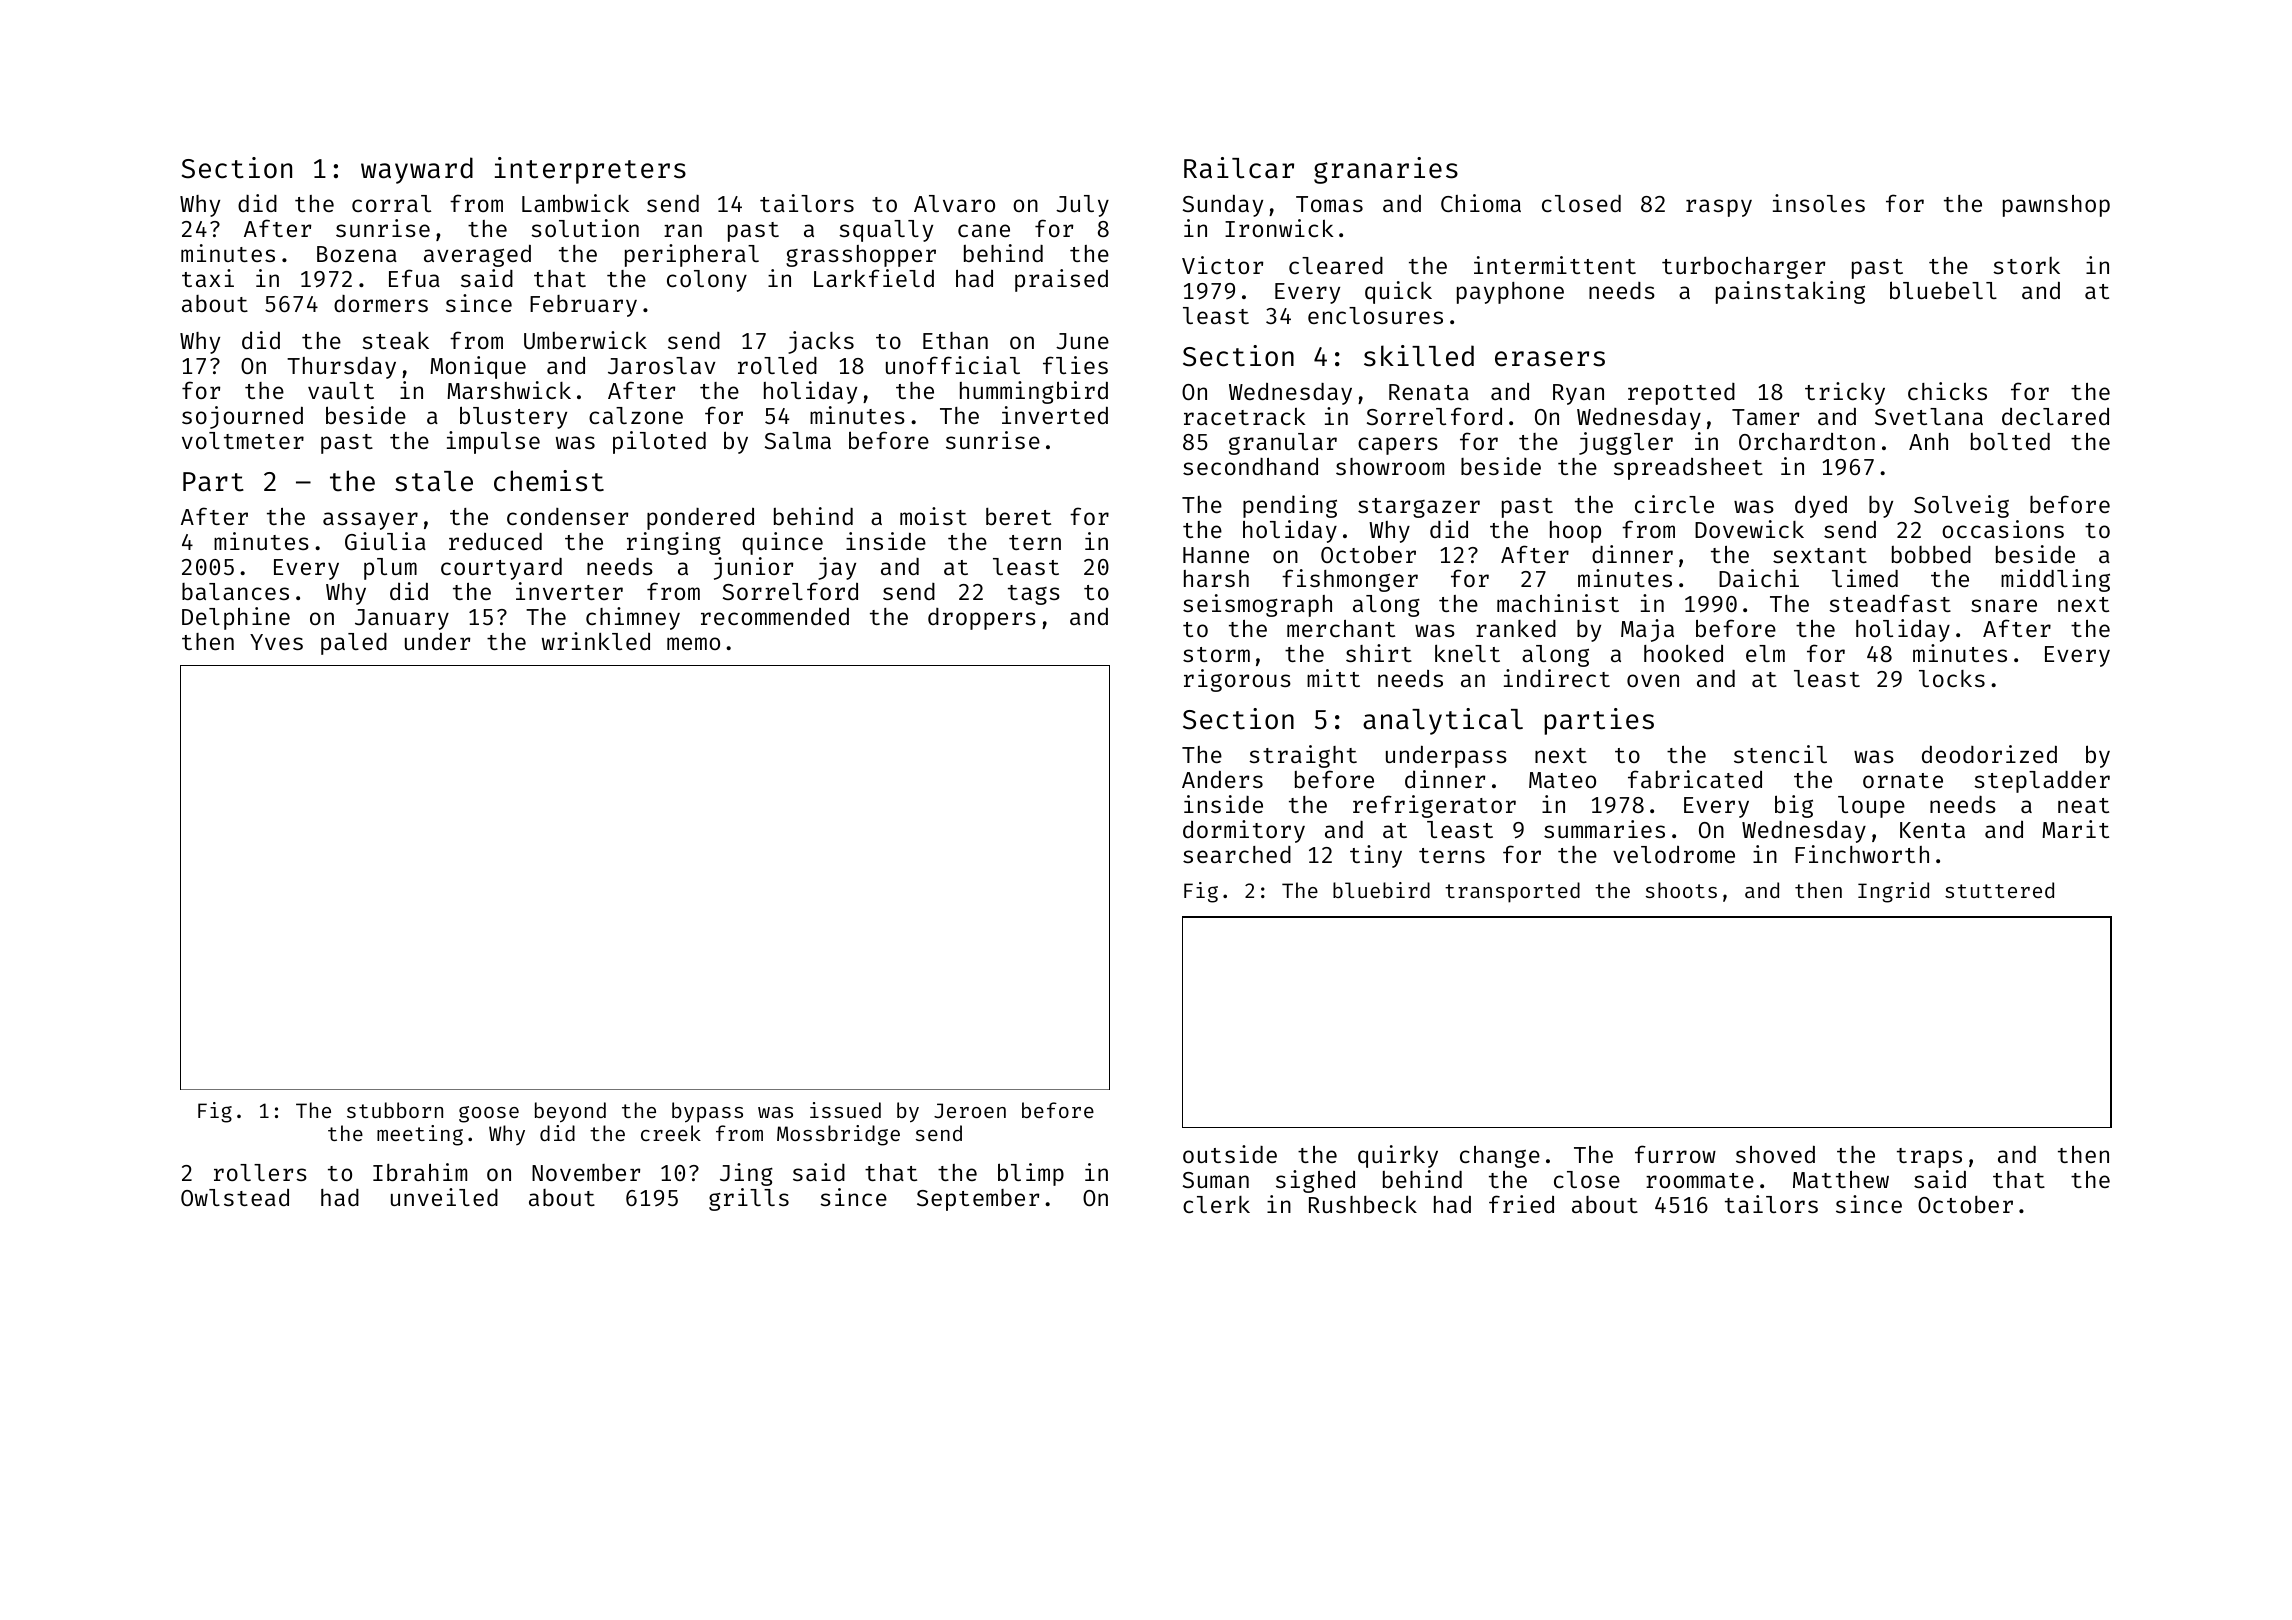 This screenshot has width=2292, height=1620. What do you see at coordinates (2055, 416) in the screenshot?
I see `declared` at bounding box center [2055, 416].
